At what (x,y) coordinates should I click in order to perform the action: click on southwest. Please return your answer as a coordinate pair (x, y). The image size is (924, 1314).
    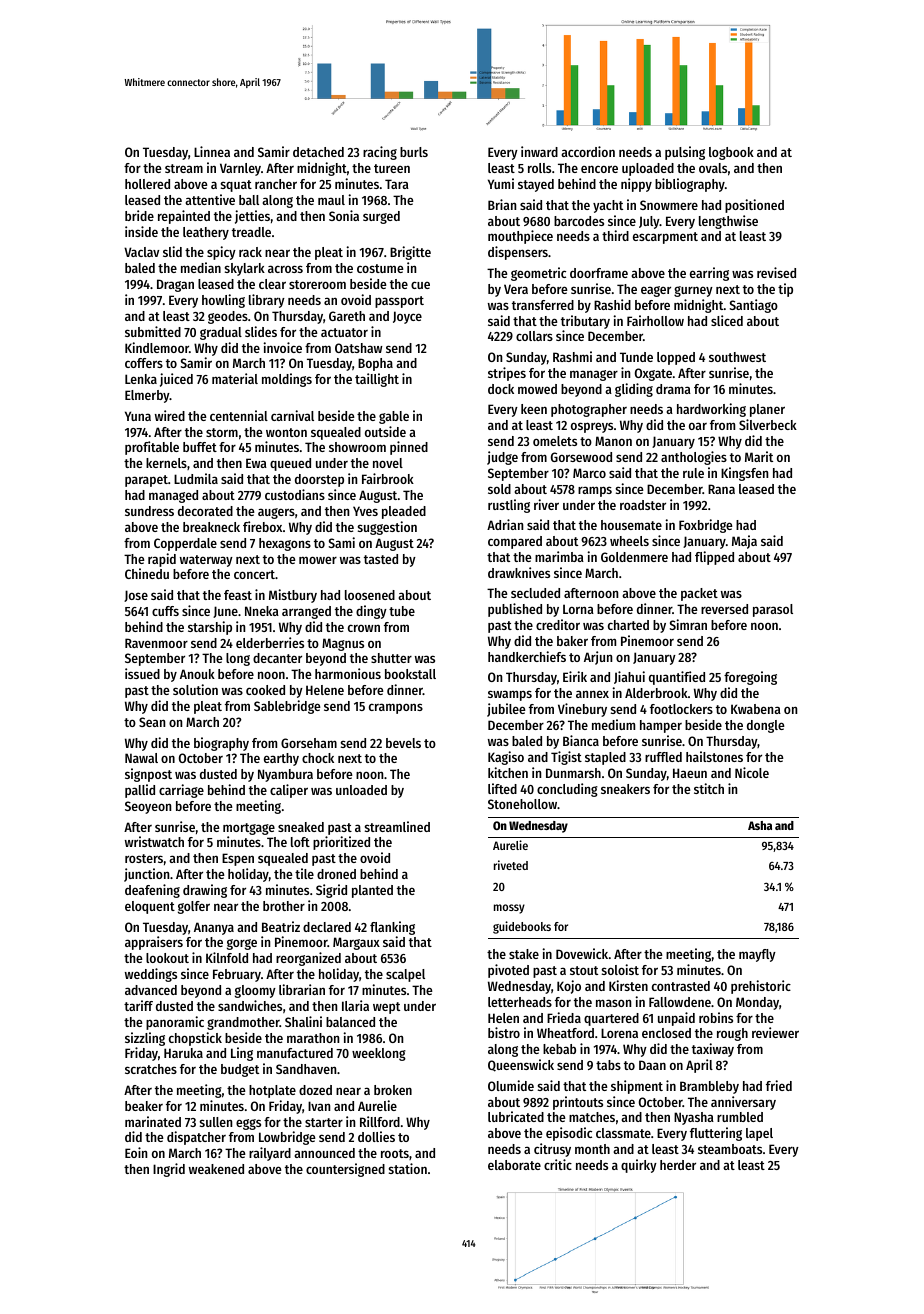
    Looking at the image, I should click on (737, 357).
